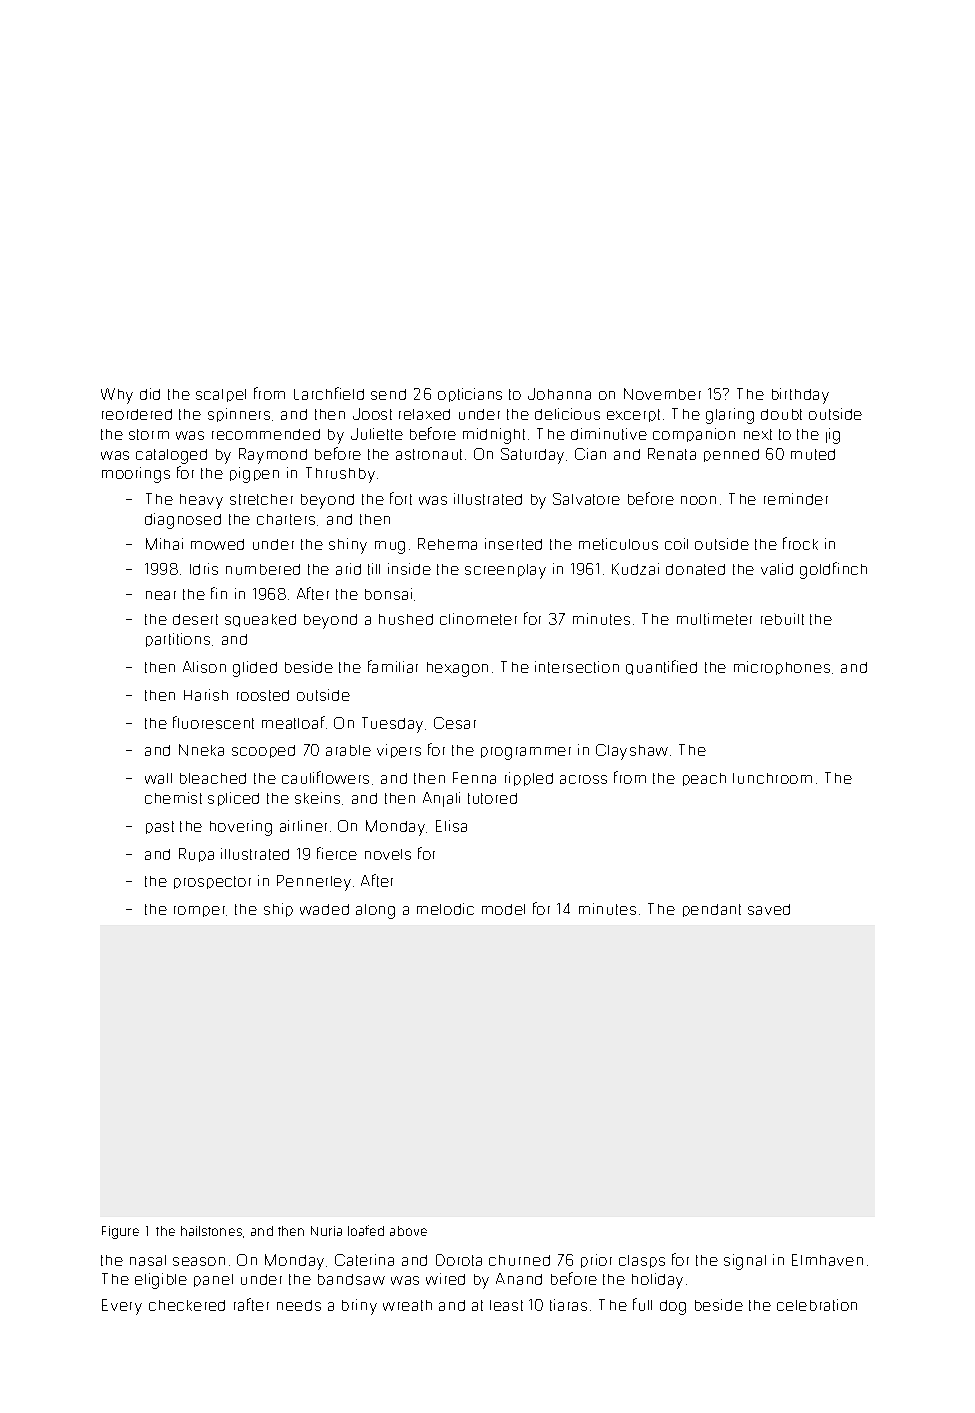 Image resolution: width=975 pixels, height=1413 pixels. Describe the element at coordinates (800, 396) in the page. I see `birthday` at that location.
